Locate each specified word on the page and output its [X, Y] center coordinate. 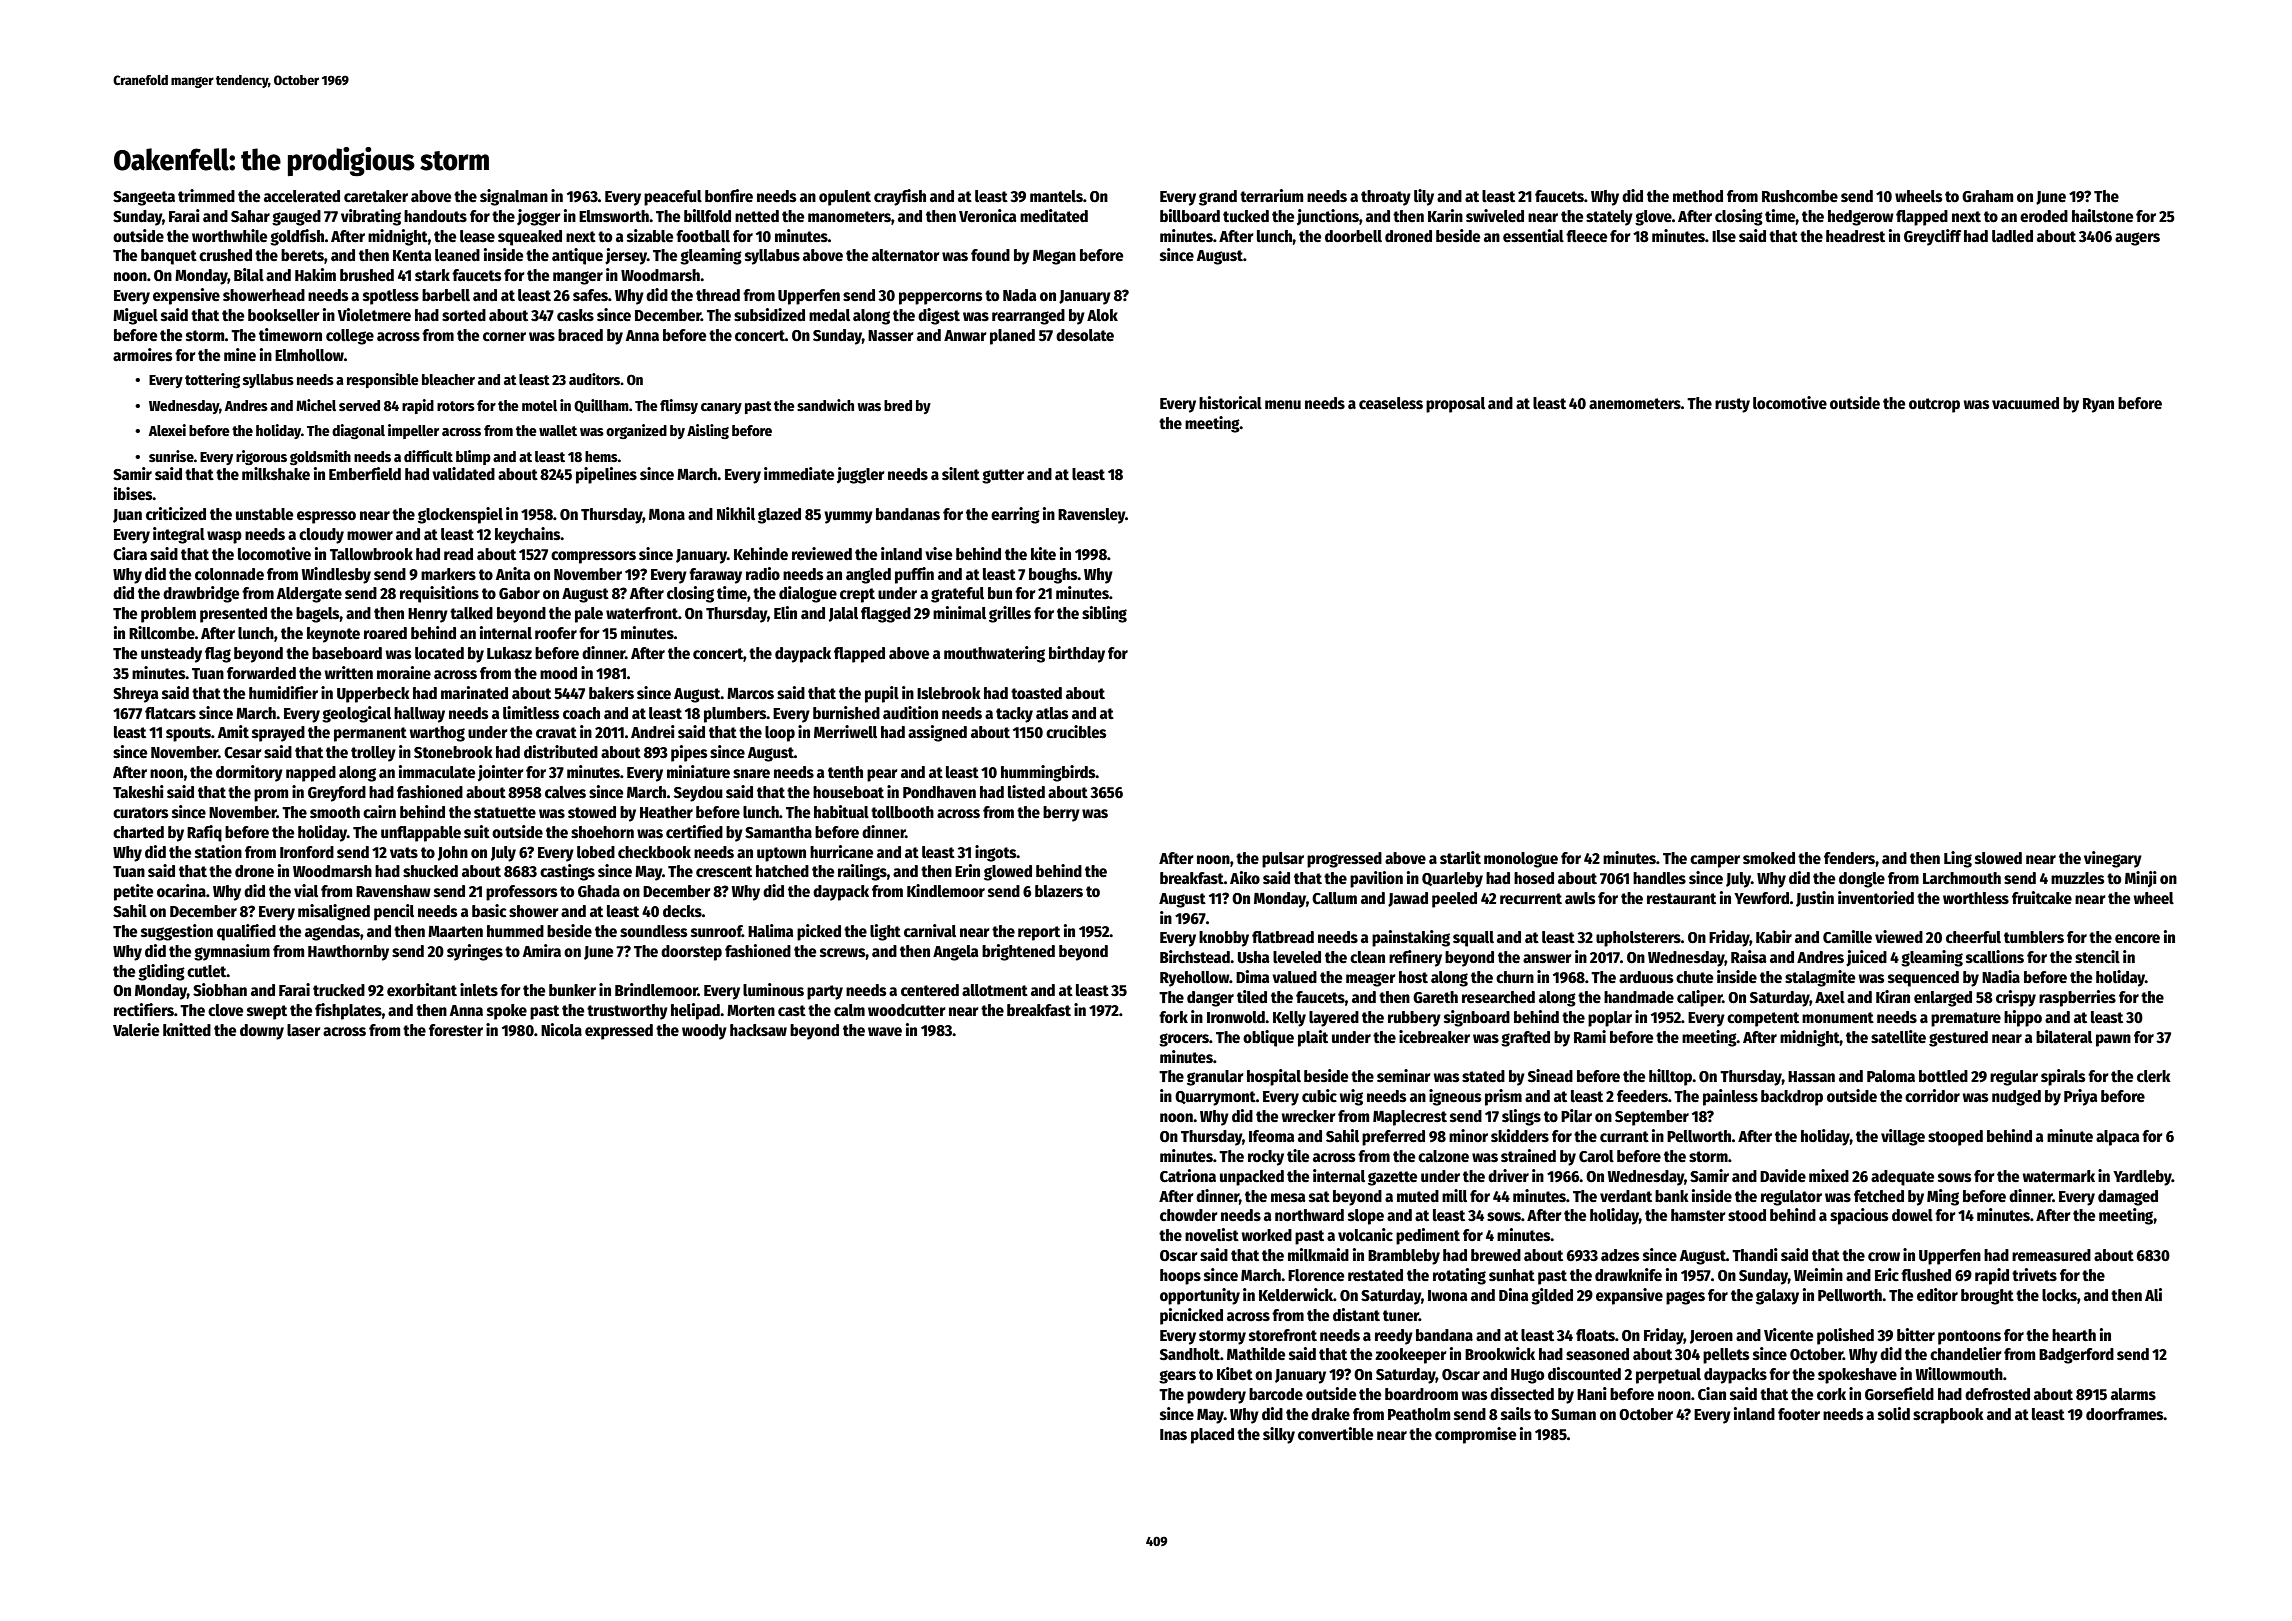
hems [601, 456]
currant [1624, 1136]
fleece [1587, 236]
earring [1015, 515]
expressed [619, 1032]
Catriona [1188, 1175]
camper [1715, 861]
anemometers [1635, 403]
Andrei [653, 731]
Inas [1173, 1434]
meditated [1054, 215]
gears [1177, 1377]
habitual [841, 811]
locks [2059, 1295]
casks [575, 315]
